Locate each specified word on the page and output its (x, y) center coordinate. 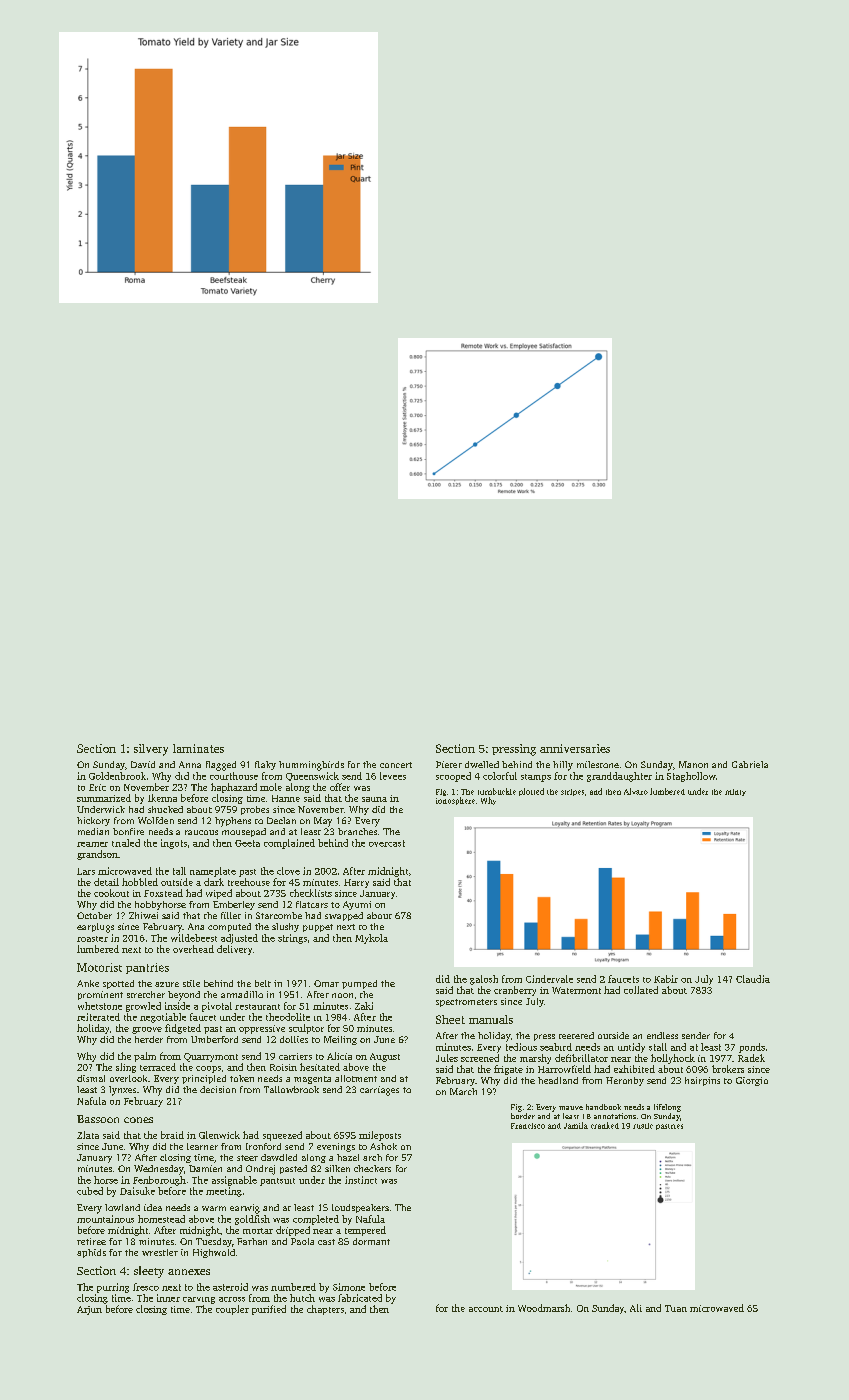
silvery (151, 750)
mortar (258, 1231)
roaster (92, 939)
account (486, 1309)
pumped (359, 984)
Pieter (449, 764)
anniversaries (575, 748)
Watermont (576, 990)
